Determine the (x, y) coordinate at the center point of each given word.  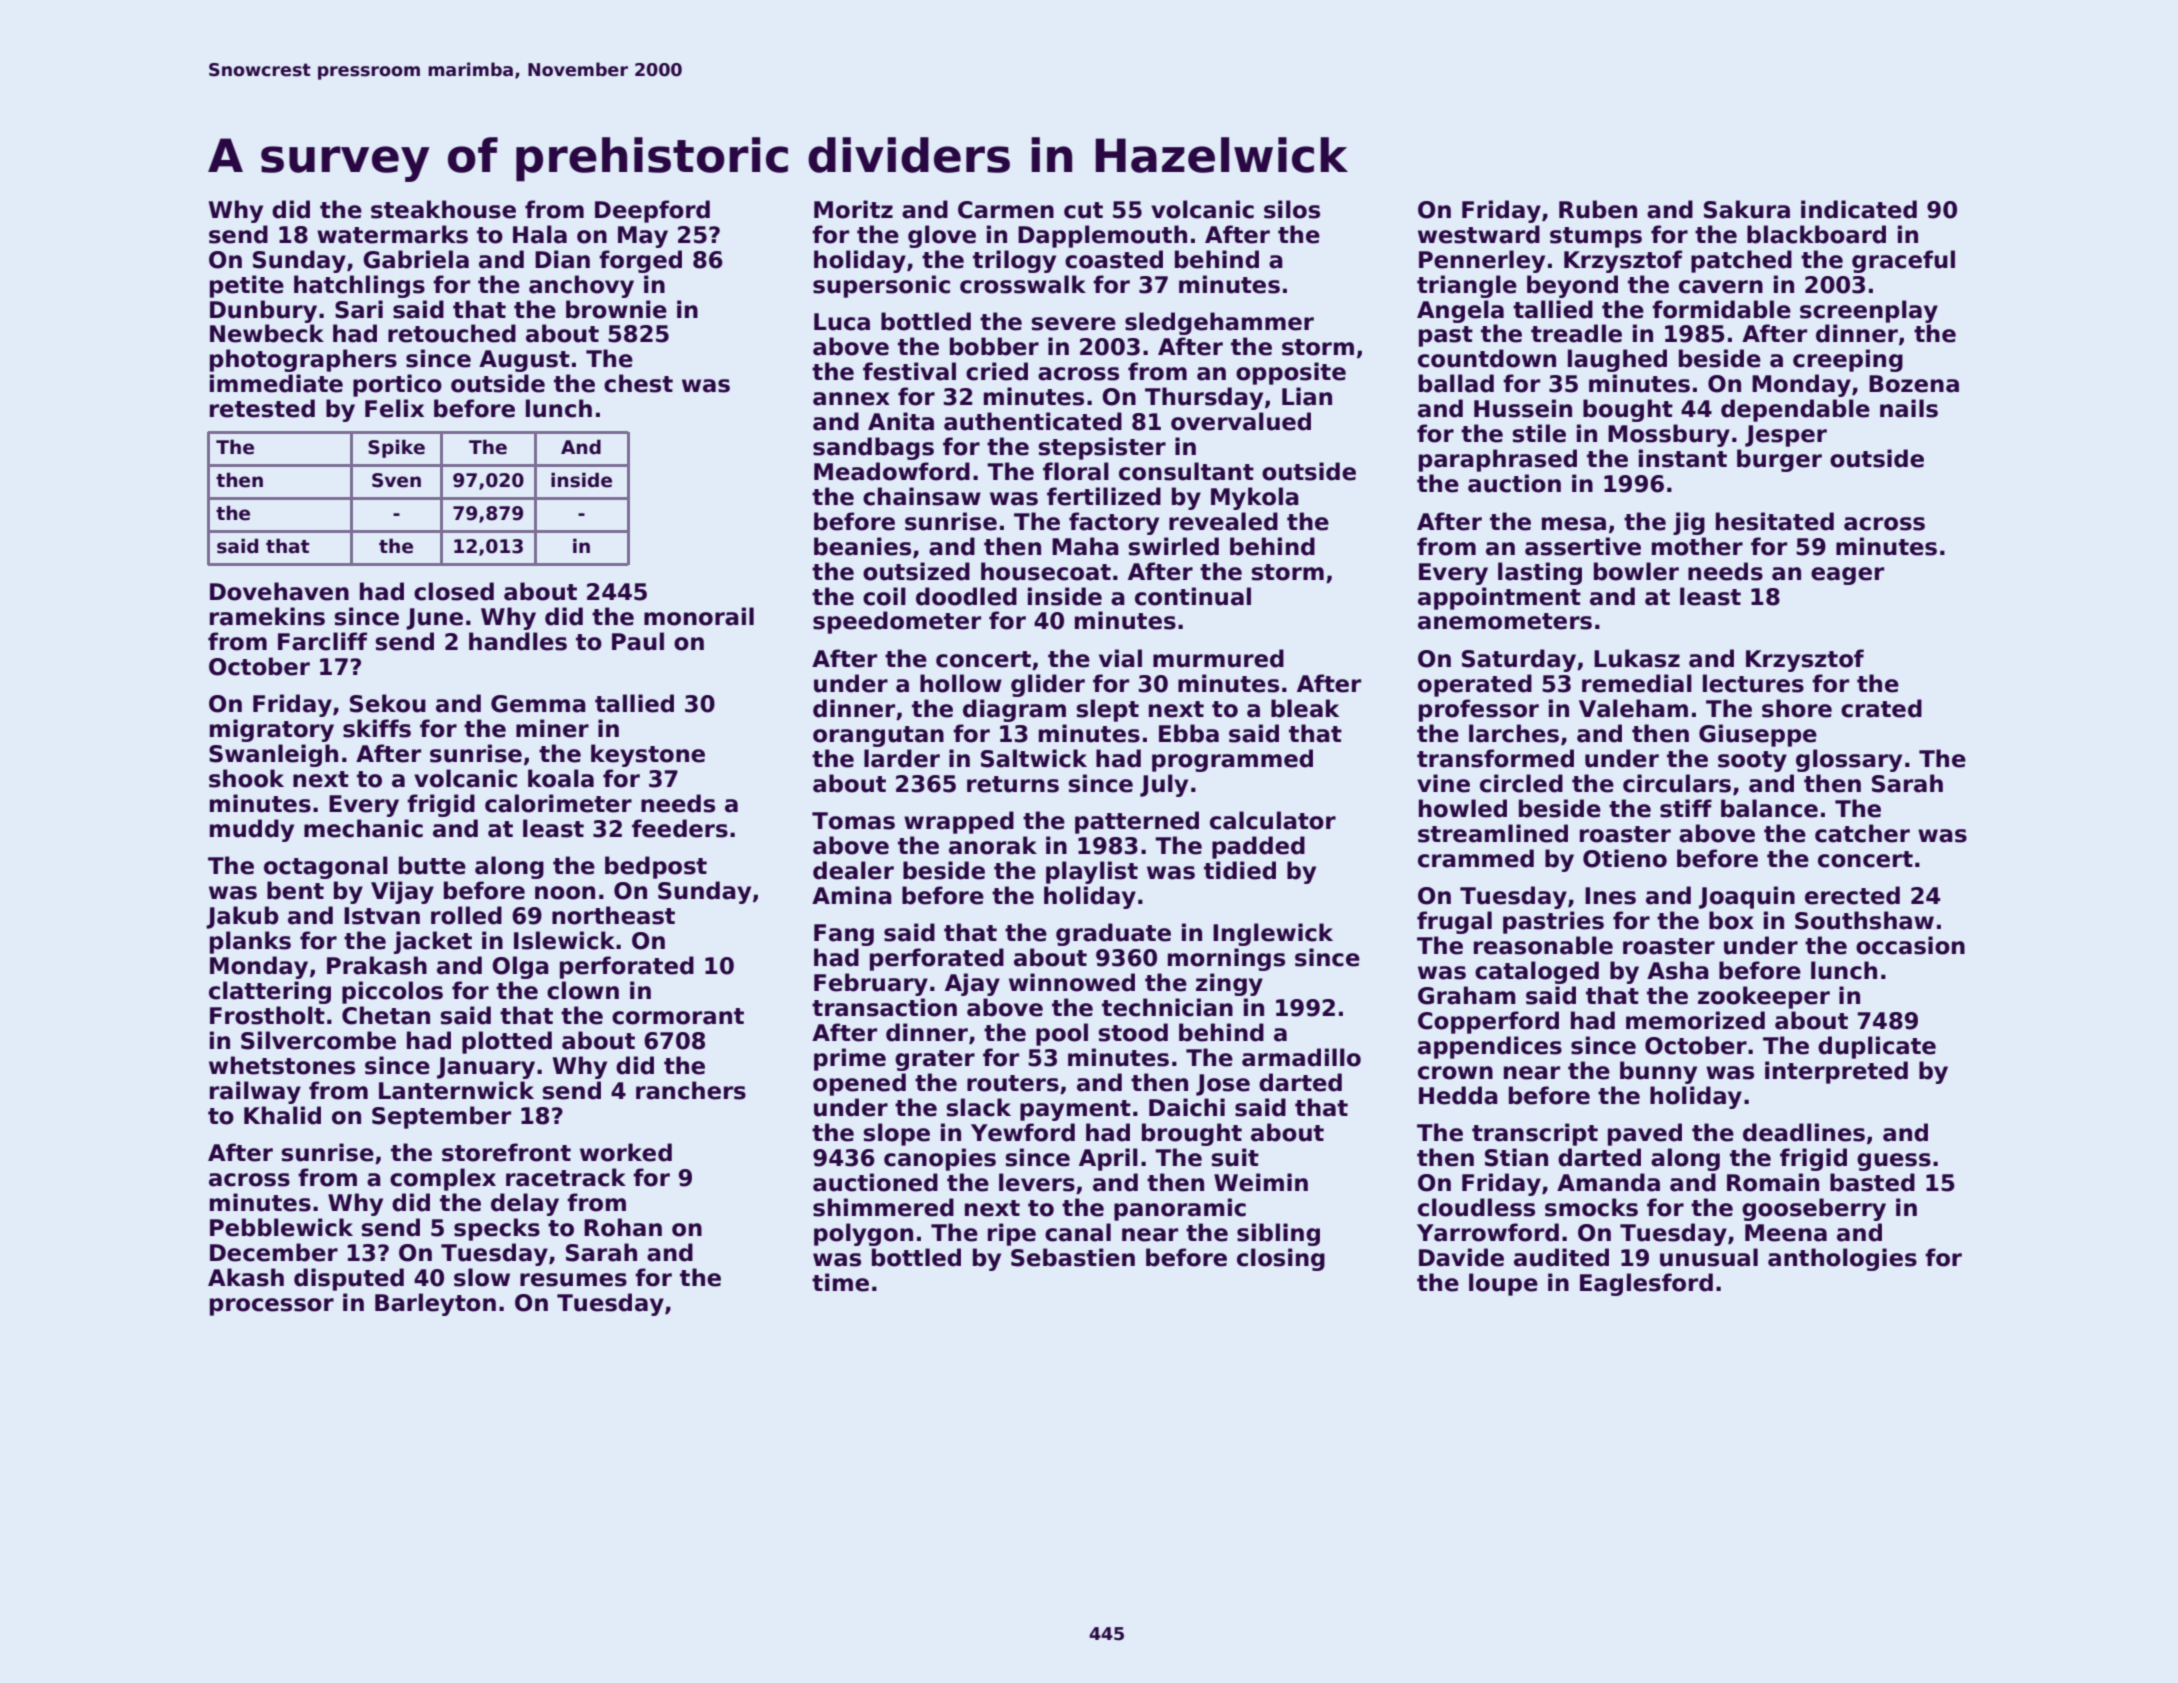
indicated (1859, 209)
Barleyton (435, 1304)
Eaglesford (1646, 1284)
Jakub (242, 917)
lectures (1753, 683)
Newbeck (267, 333)
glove (942, 236)
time (840, 1282)
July (1164, 785)
